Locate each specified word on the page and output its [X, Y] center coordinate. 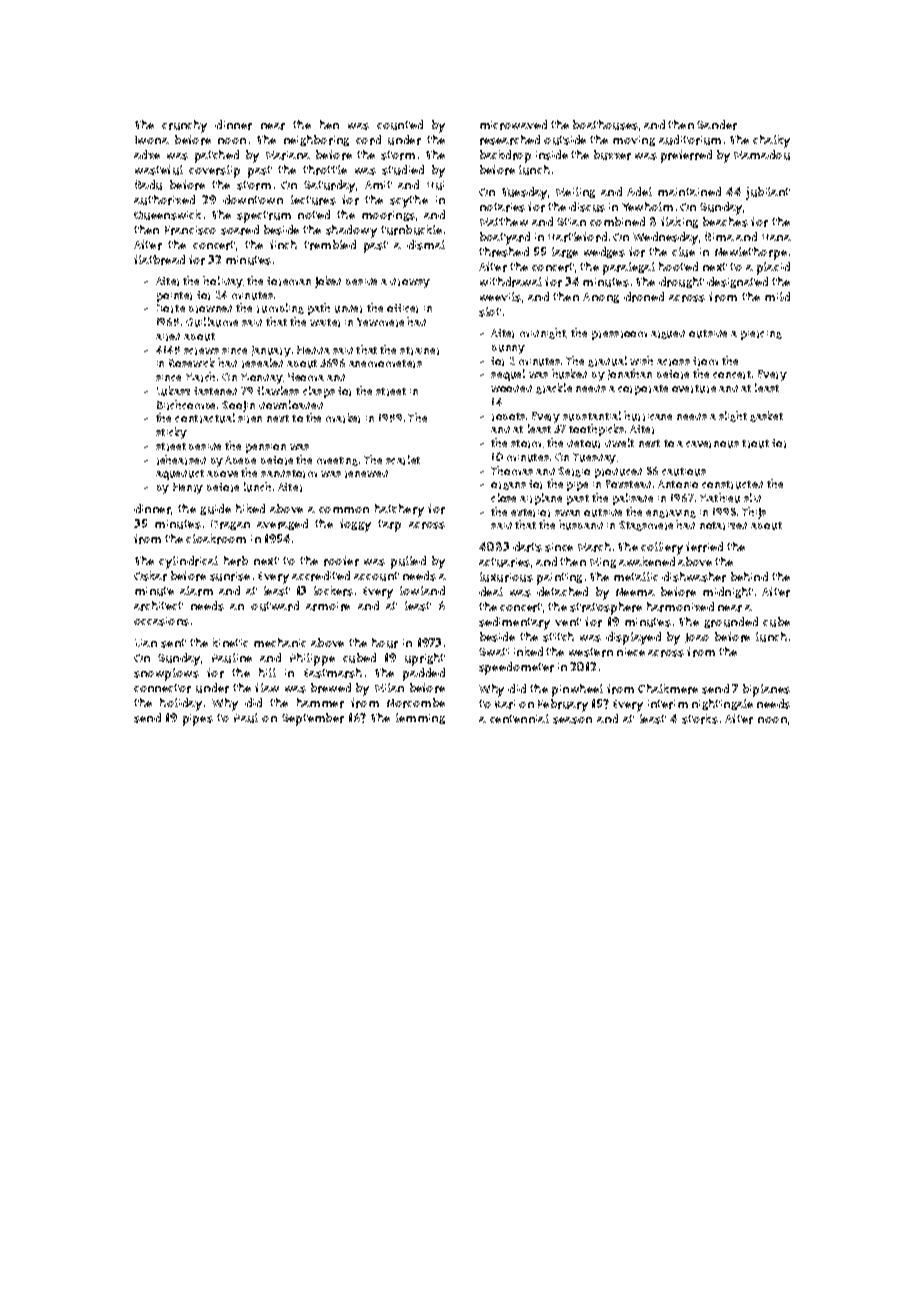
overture [694, 389]
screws [201, 351]
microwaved [513, 125]
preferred [686, 156]
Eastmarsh [333, 673]
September [313, 719]
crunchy [184, 126]
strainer [419, 351]
